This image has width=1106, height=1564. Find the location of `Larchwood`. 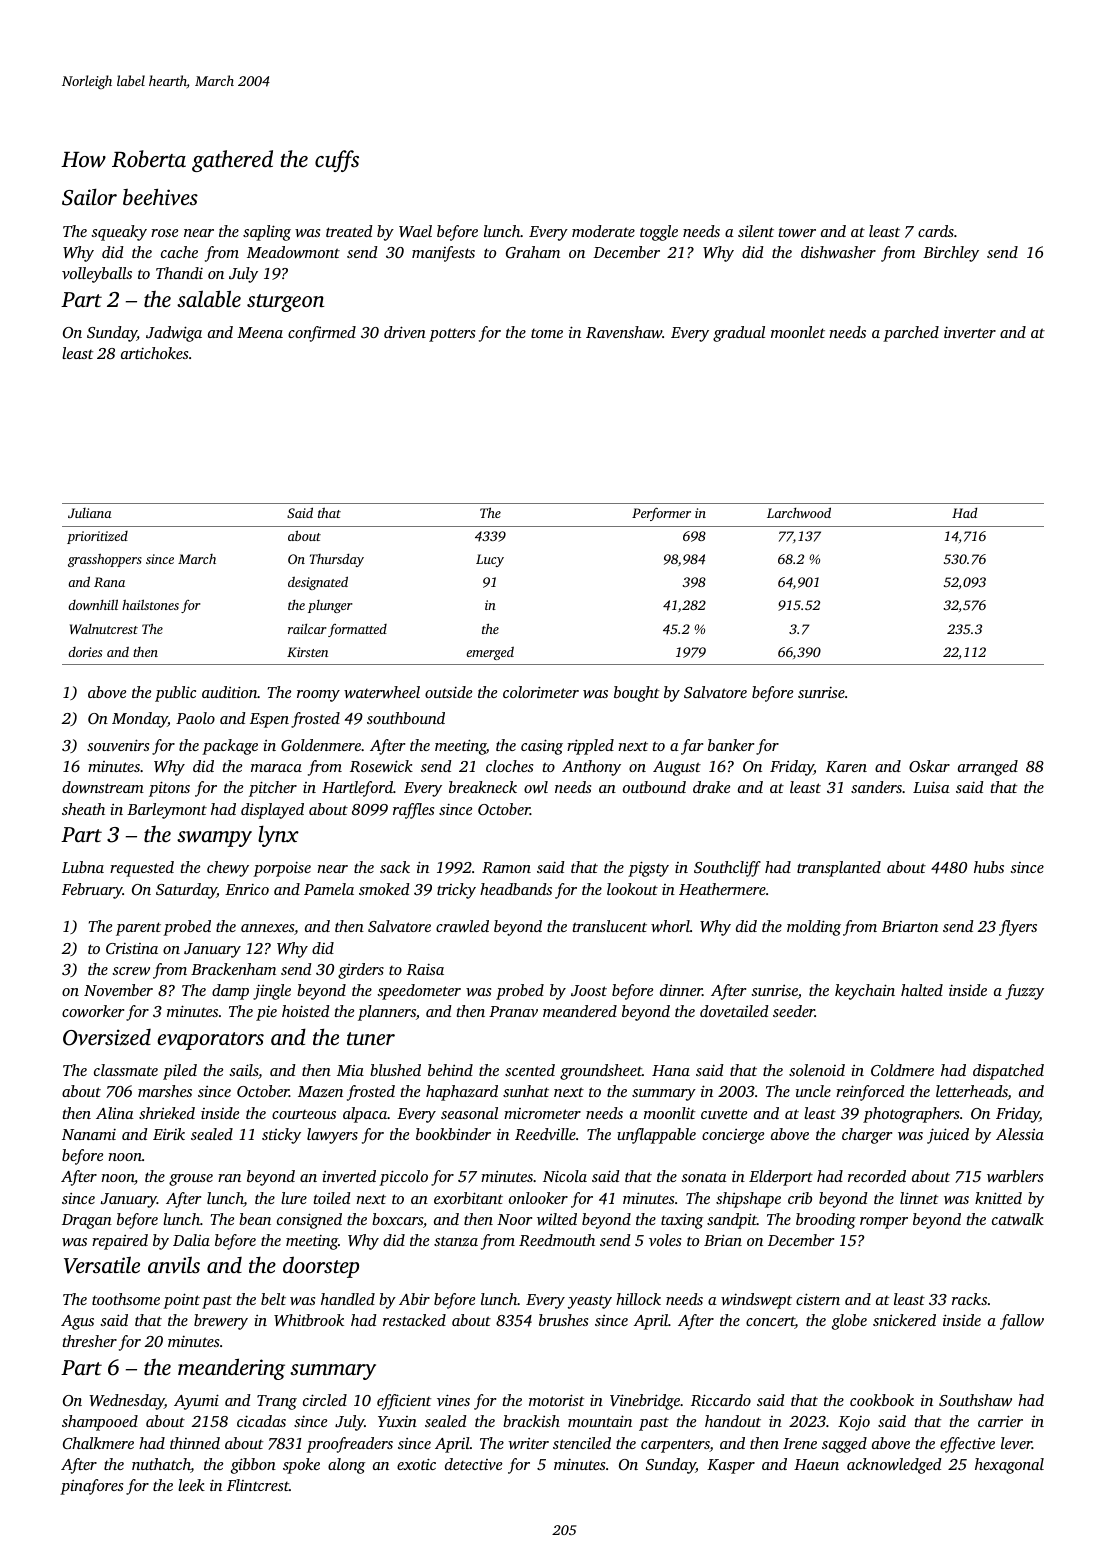

Larchwood is located at coordinates (799, 512).
